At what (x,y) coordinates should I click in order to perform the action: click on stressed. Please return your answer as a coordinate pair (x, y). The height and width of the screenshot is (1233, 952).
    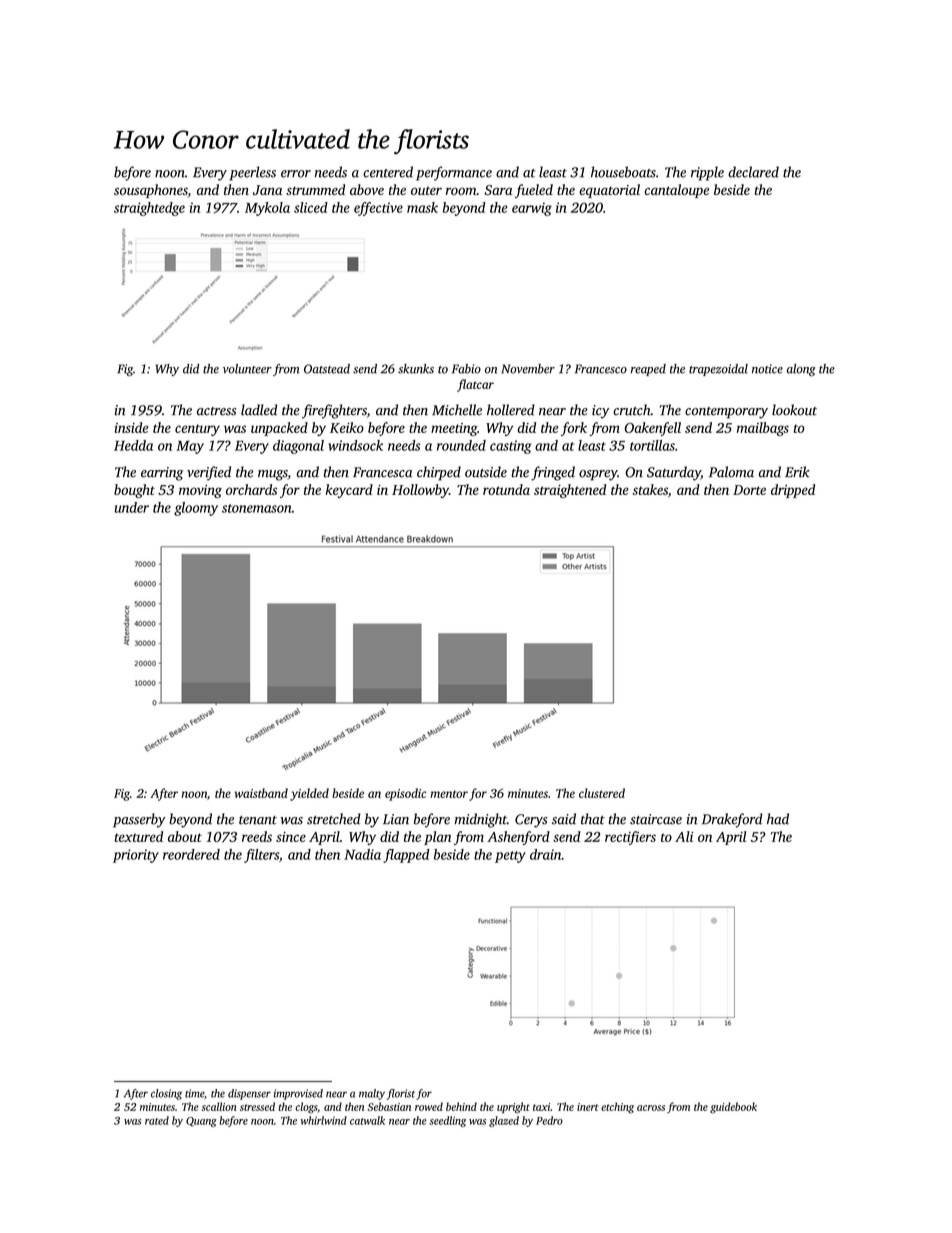
    Looking at the image, I should click on (257, 1106).
